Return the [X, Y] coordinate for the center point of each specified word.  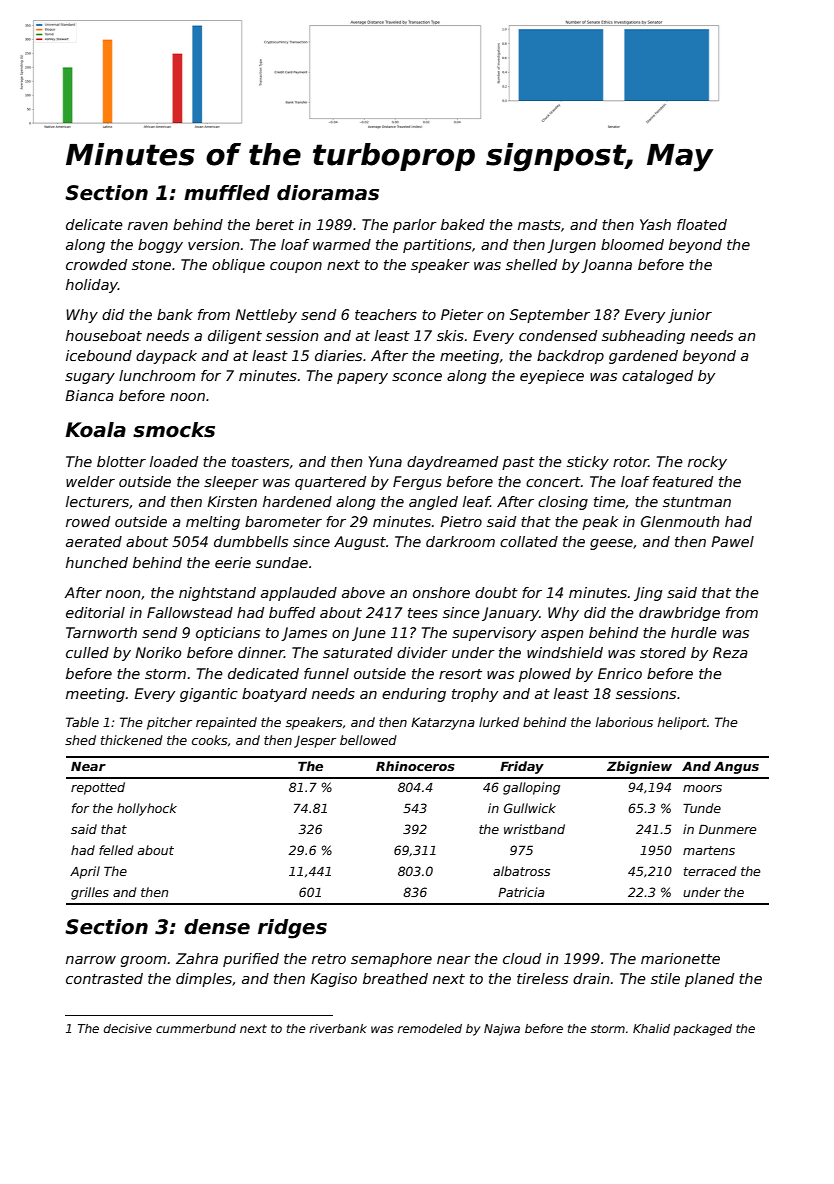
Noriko [158, 652]
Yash [655, 224]
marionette [680, 958]
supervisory [494, 634]
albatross [521, 871]
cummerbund [196, 1028]
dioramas [328, 193]
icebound [99, 355]
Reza [730, 652]
